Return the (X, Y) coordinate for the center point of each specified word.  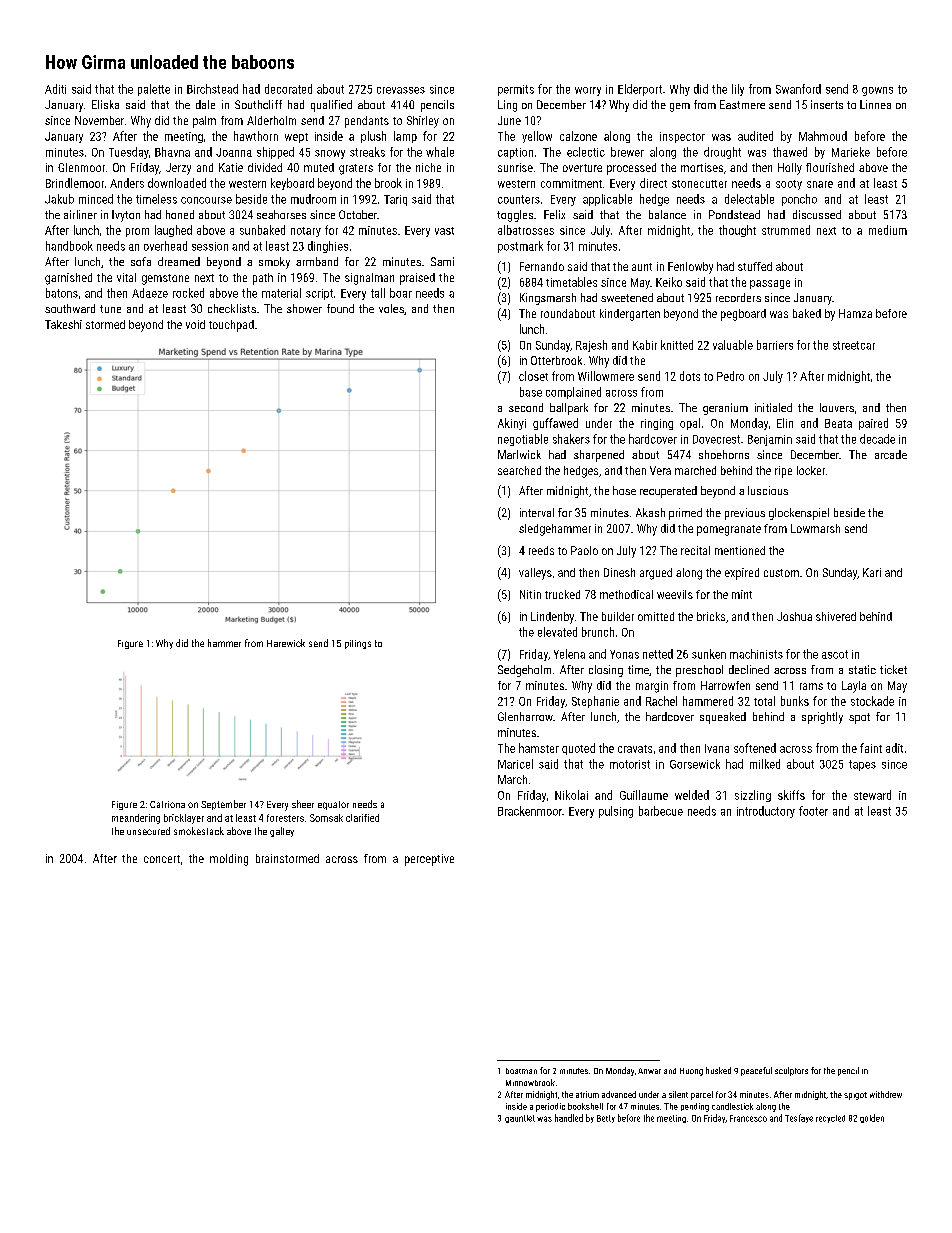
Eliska (105, 104)
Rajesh (591, 346)
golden (872, 1118)
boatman (521, 1071)
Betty (606, 1119)
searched (519, 470)
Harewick (286, 643)
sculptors (791, 1071)
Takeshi (63, 324)
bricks (711, 616)
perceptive (429, 860)
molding (229, 860)
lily (738, 90)
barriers (775, 345)
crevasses (401, 90)
